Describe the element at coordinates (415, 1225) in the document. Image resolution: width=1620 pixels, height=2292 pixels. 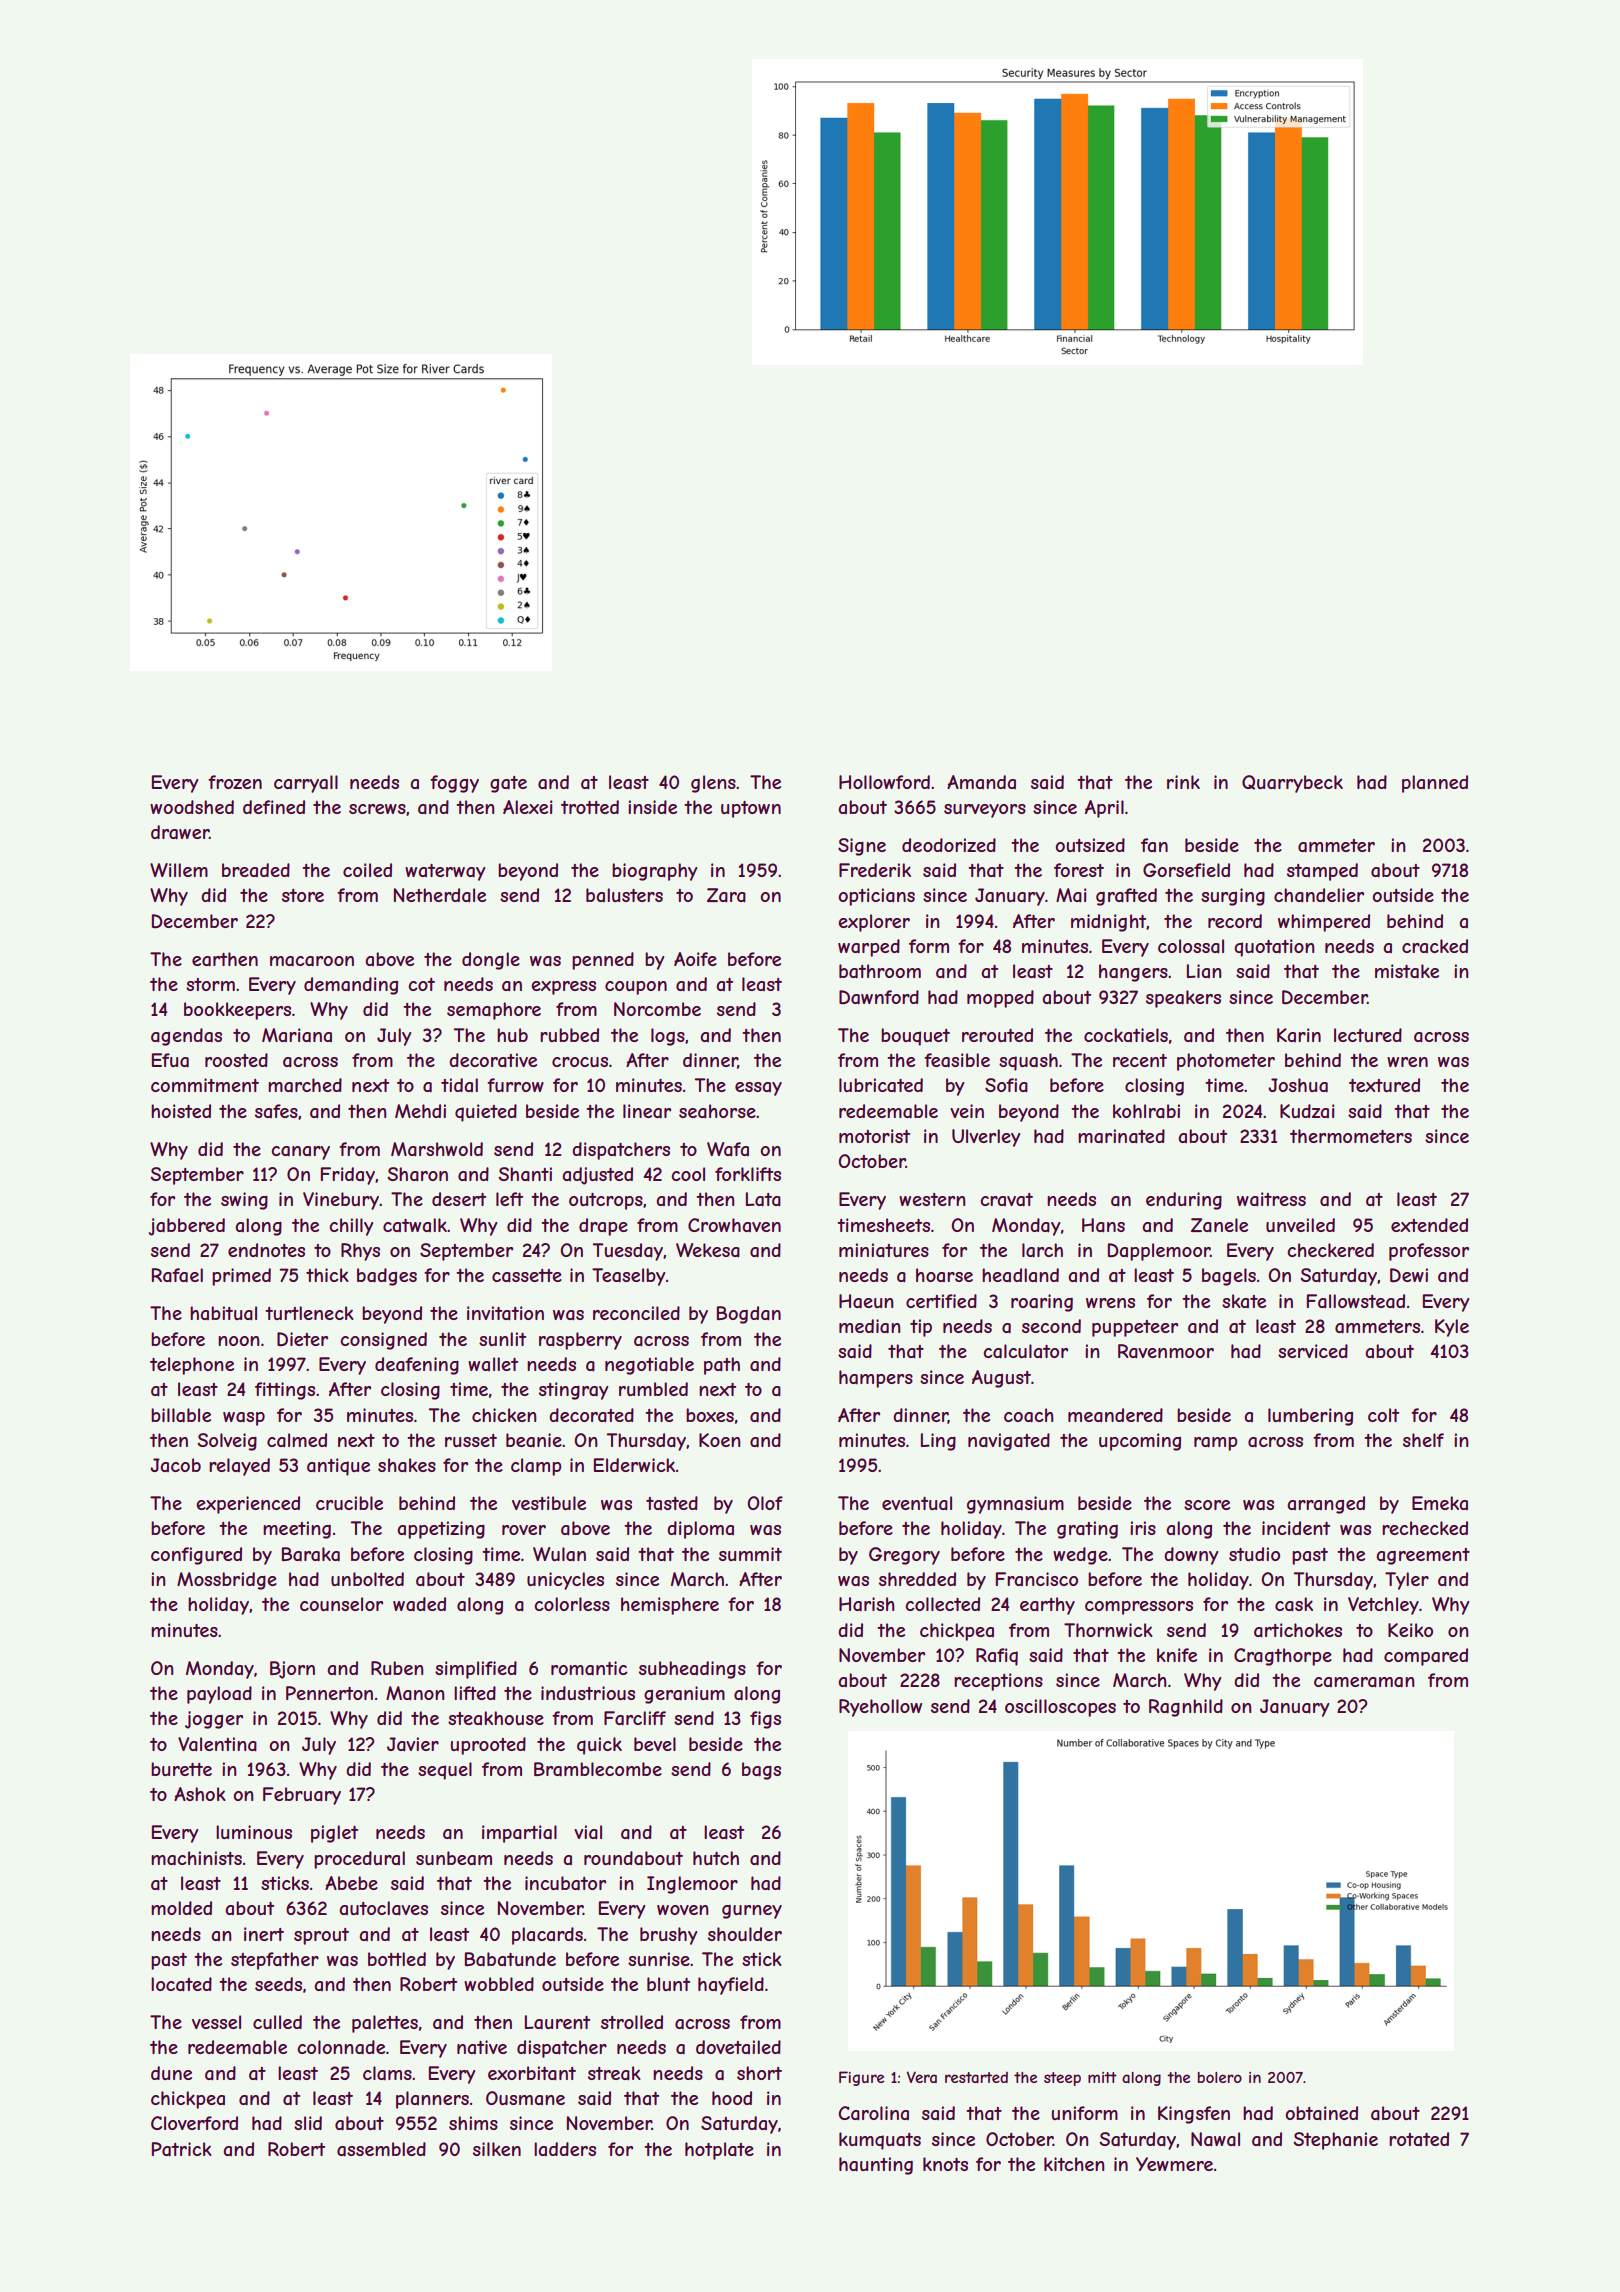
I see `catwalk` at that location.
